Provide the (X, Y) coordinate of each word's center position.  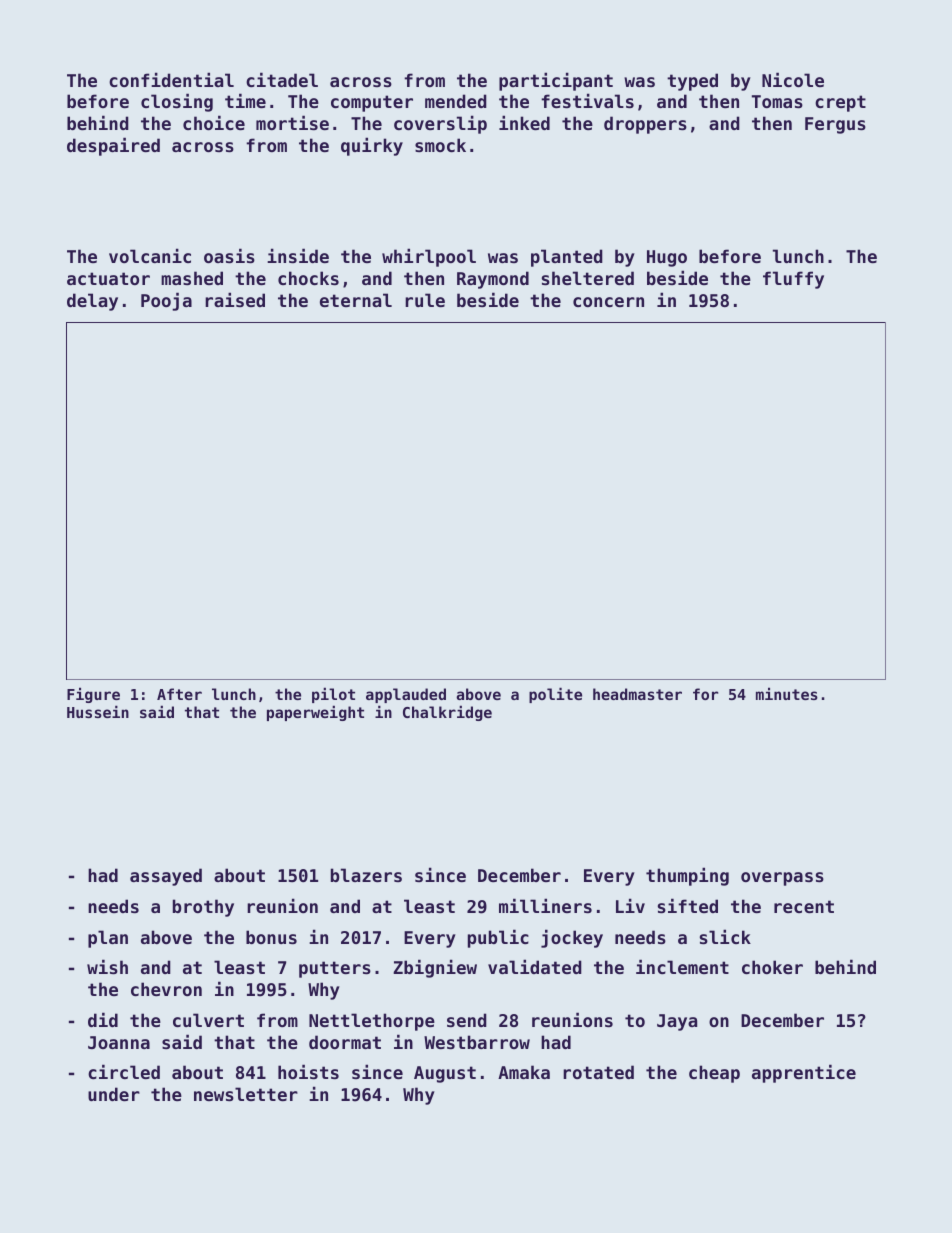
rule (425, 300)
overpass (782, 879)
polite (555, 695)
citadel (282, 79)
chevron (166, 989)
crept (840, 103)
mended (456, 101)
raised (235, 299)
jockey (572, 938)
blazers (366, 875)
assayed (166, 877)
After (179, 694)
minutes (787, 693)
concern (608, 302)
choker (772, 967)
